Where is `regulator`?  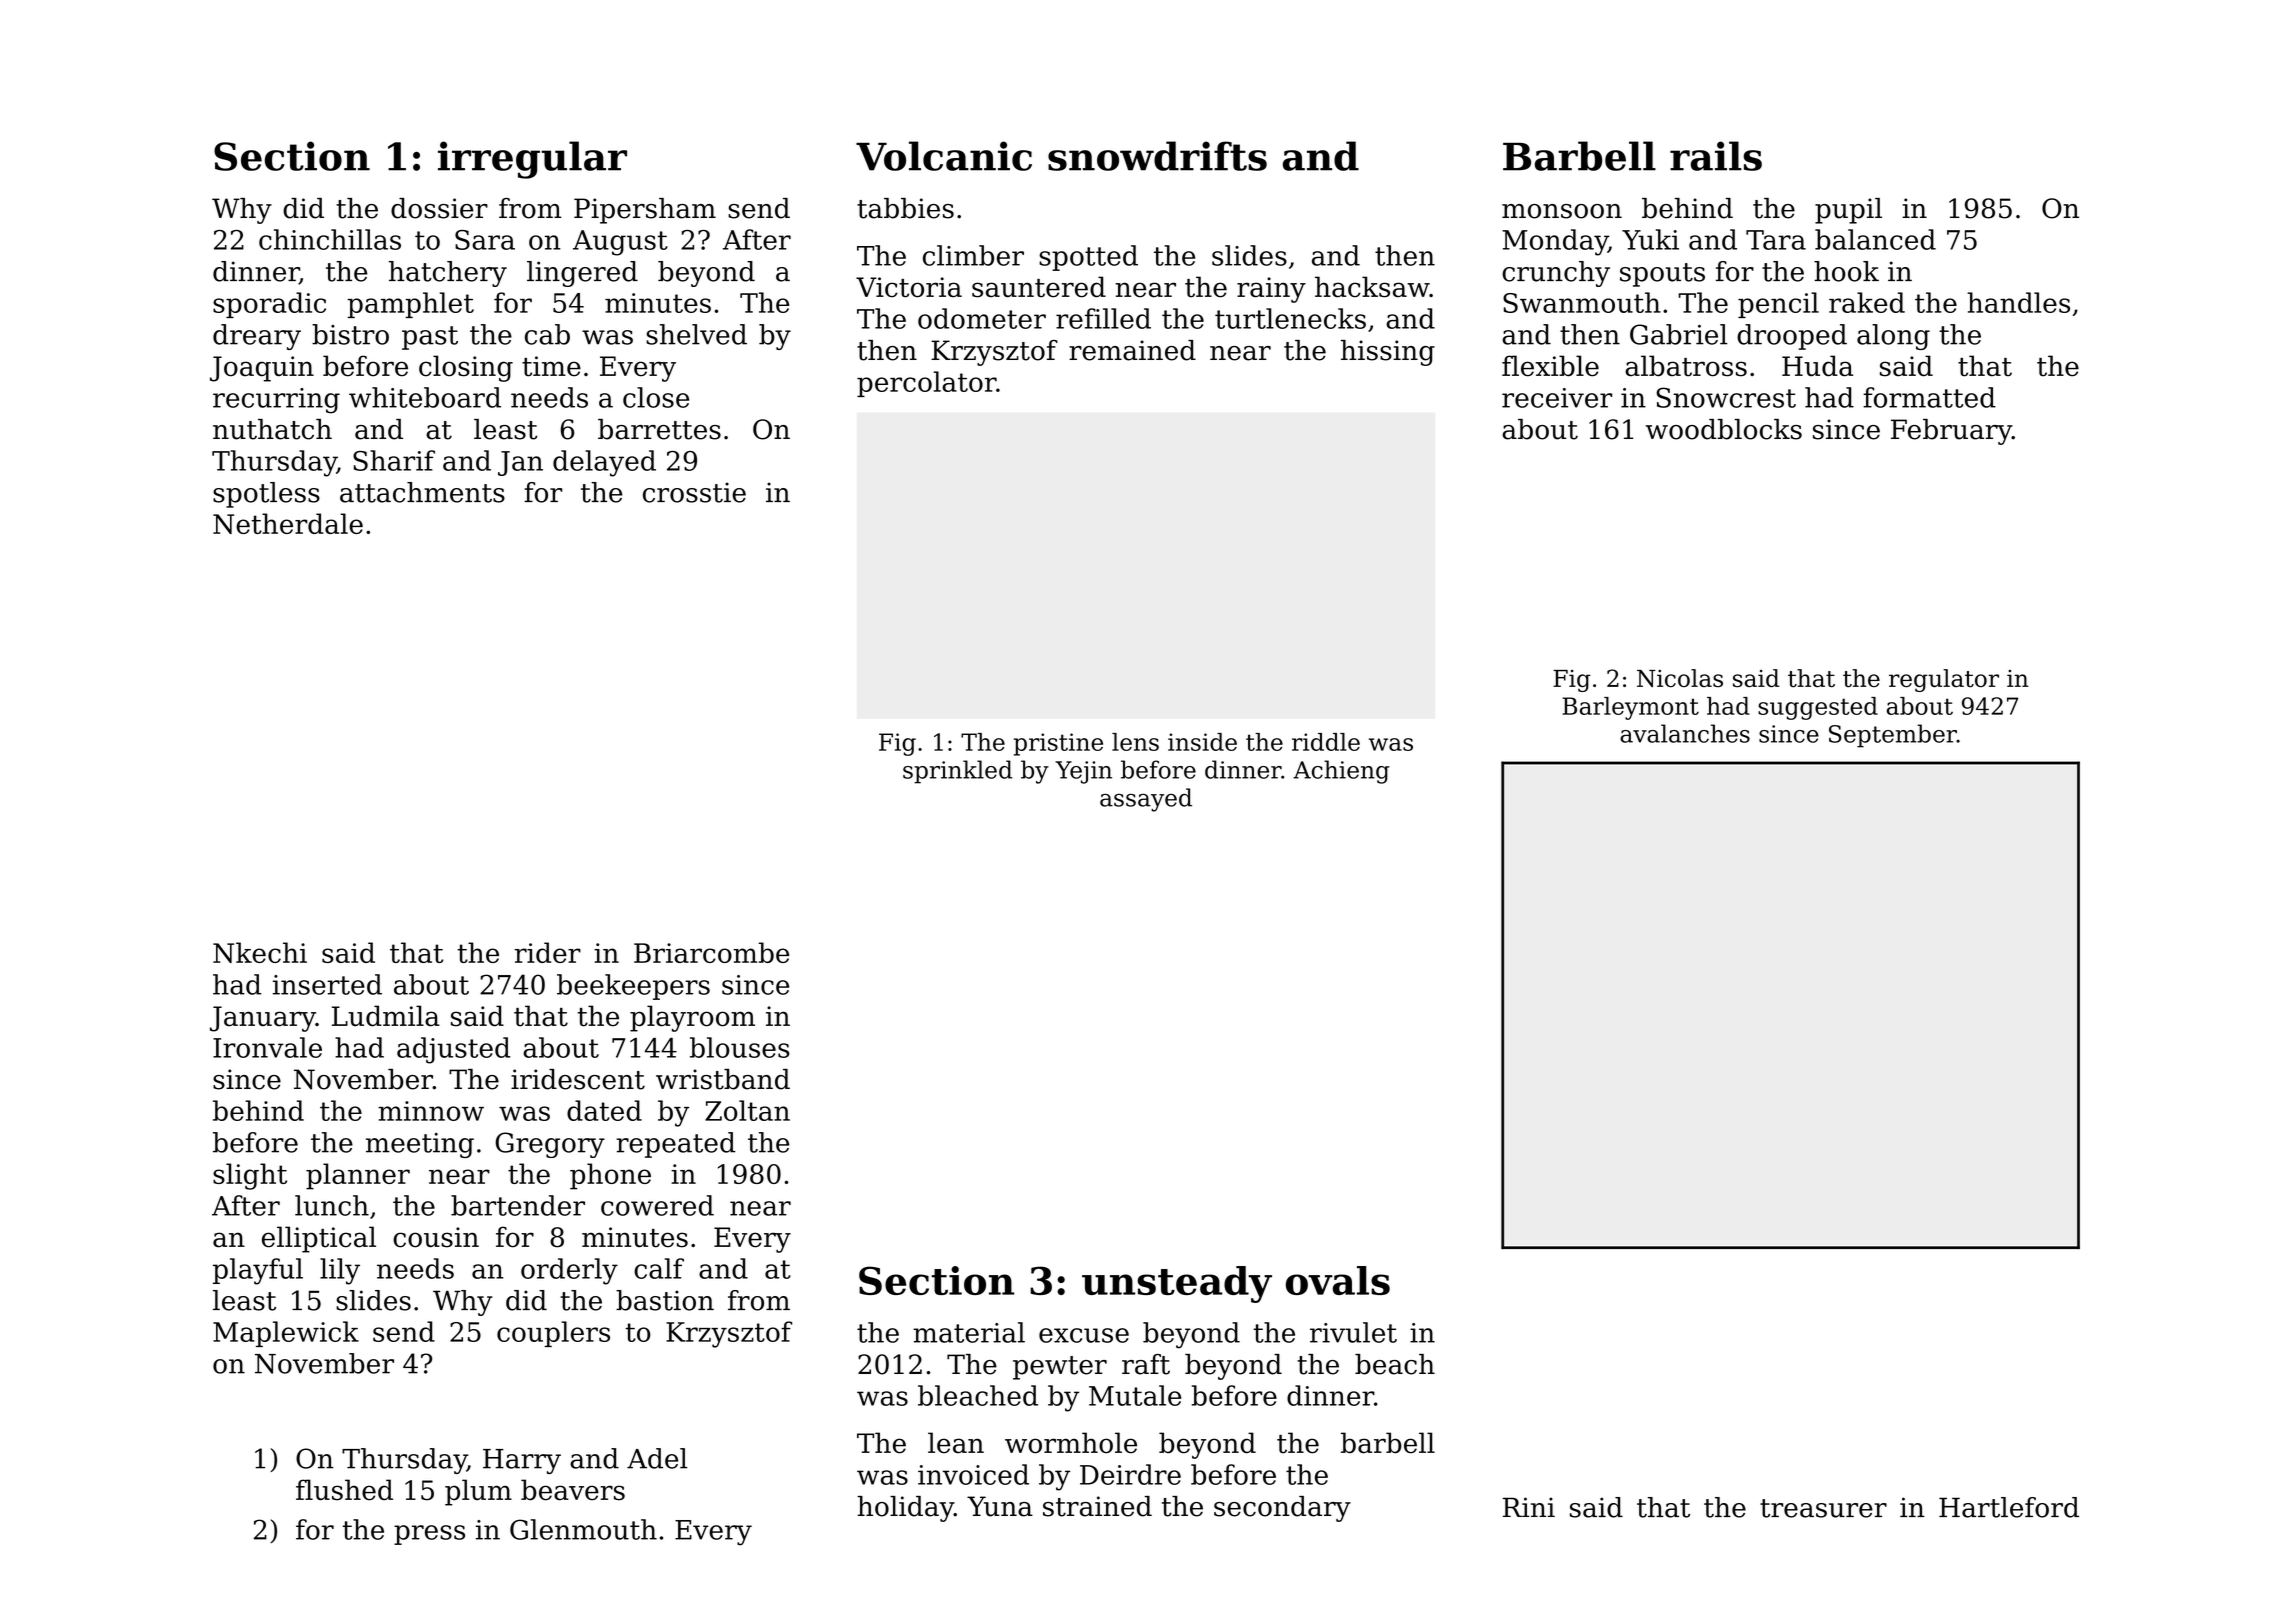 regulator is located at coordinates (1944, 680).
